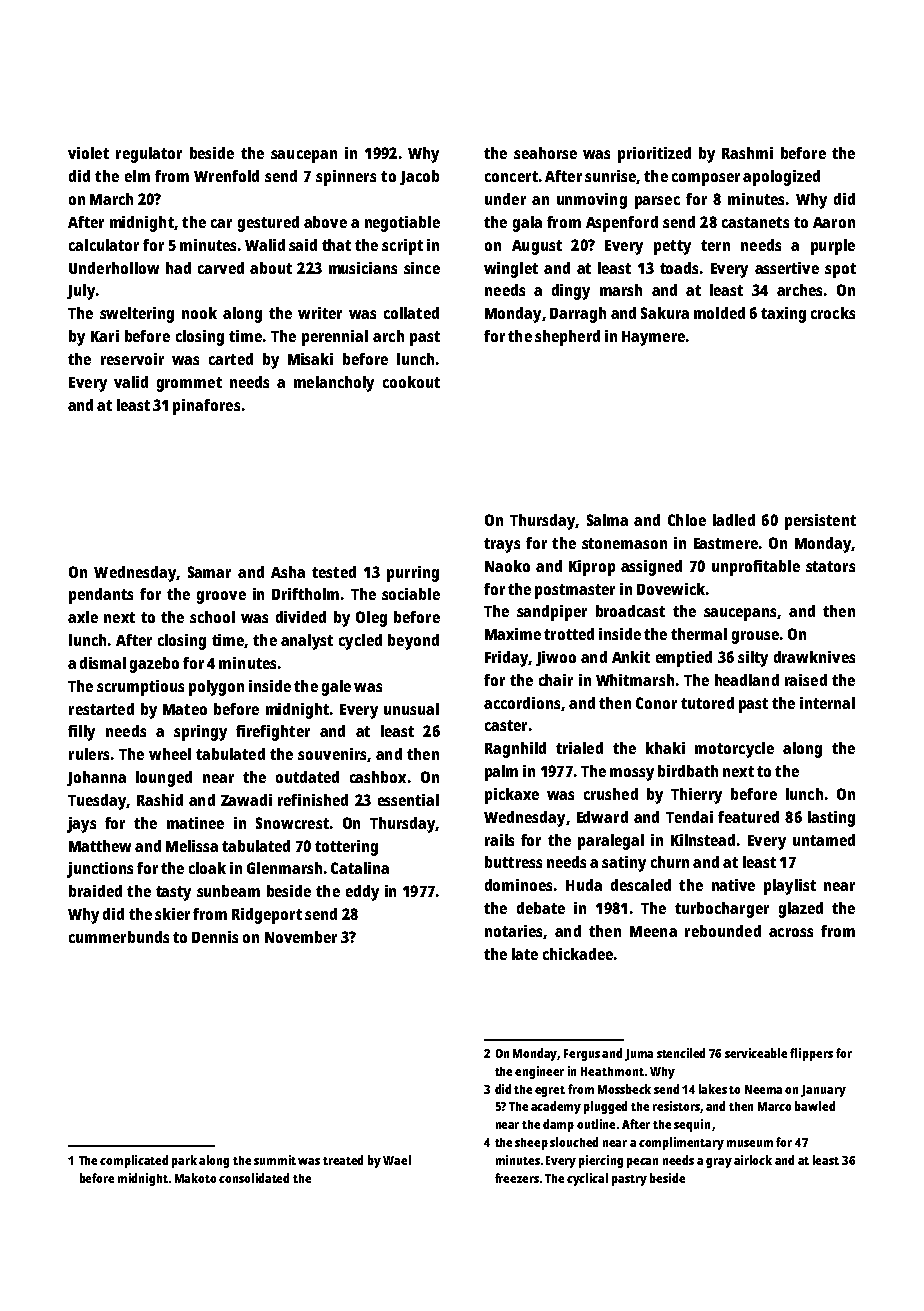  Describe the element at coordinates (689, 817) in the document. I see `Tendai` at that location.
